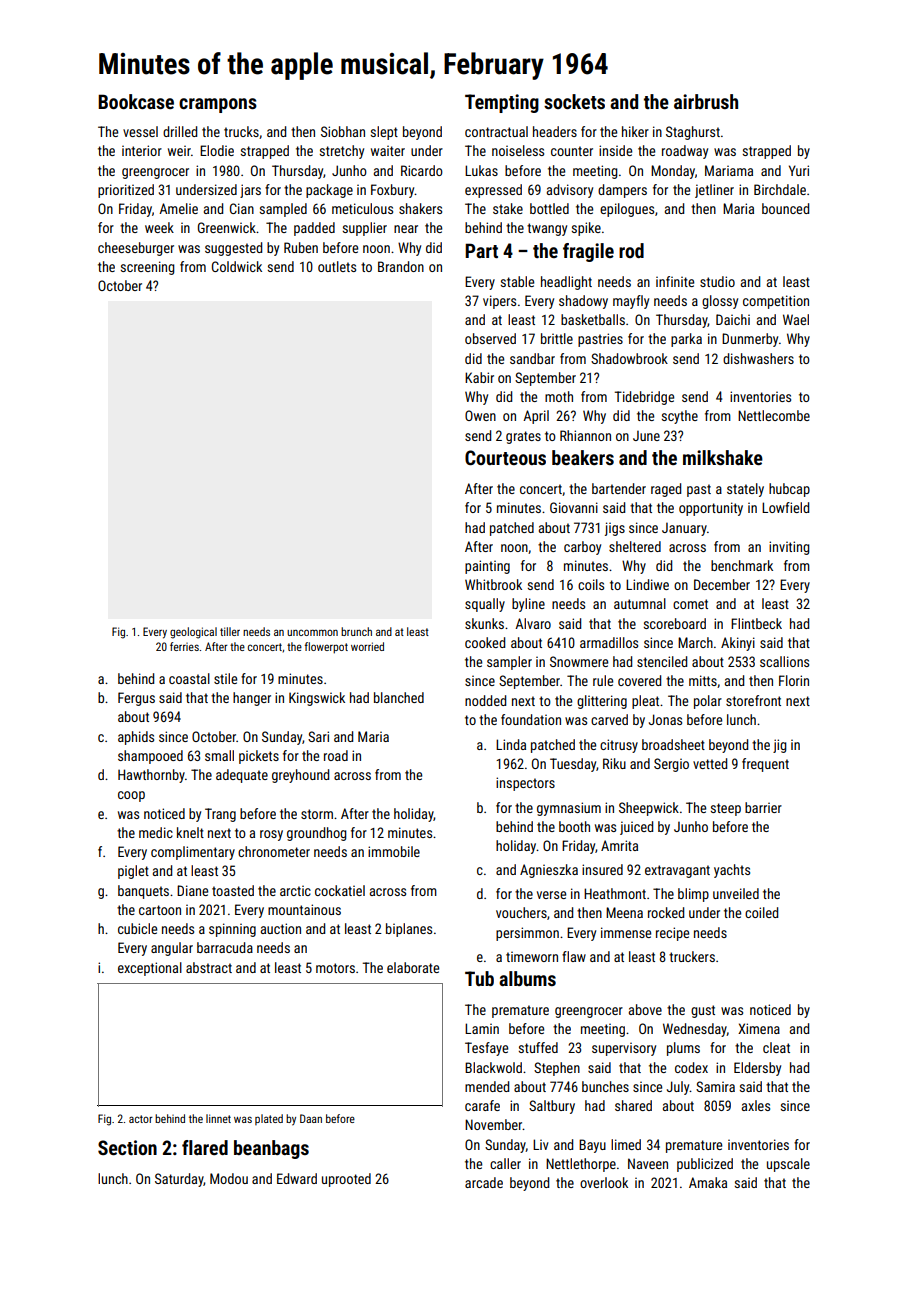  What do you see at coordinates (518, 150) in the screenshot?
I see `noiseless` at bounding box center [518, 150].
